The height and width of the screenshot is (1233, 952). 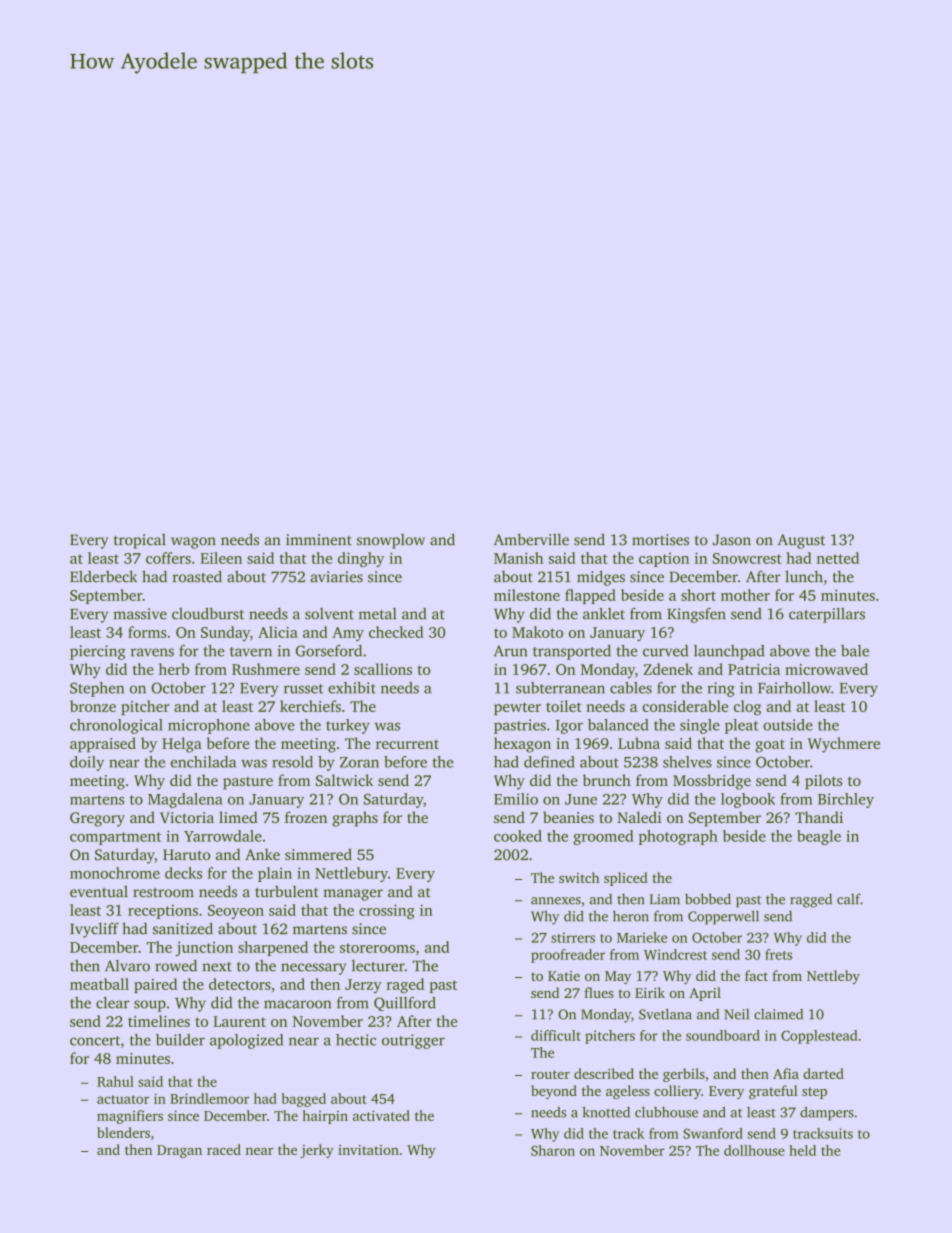 I want to click on paired, so click(x=155, y=985).
